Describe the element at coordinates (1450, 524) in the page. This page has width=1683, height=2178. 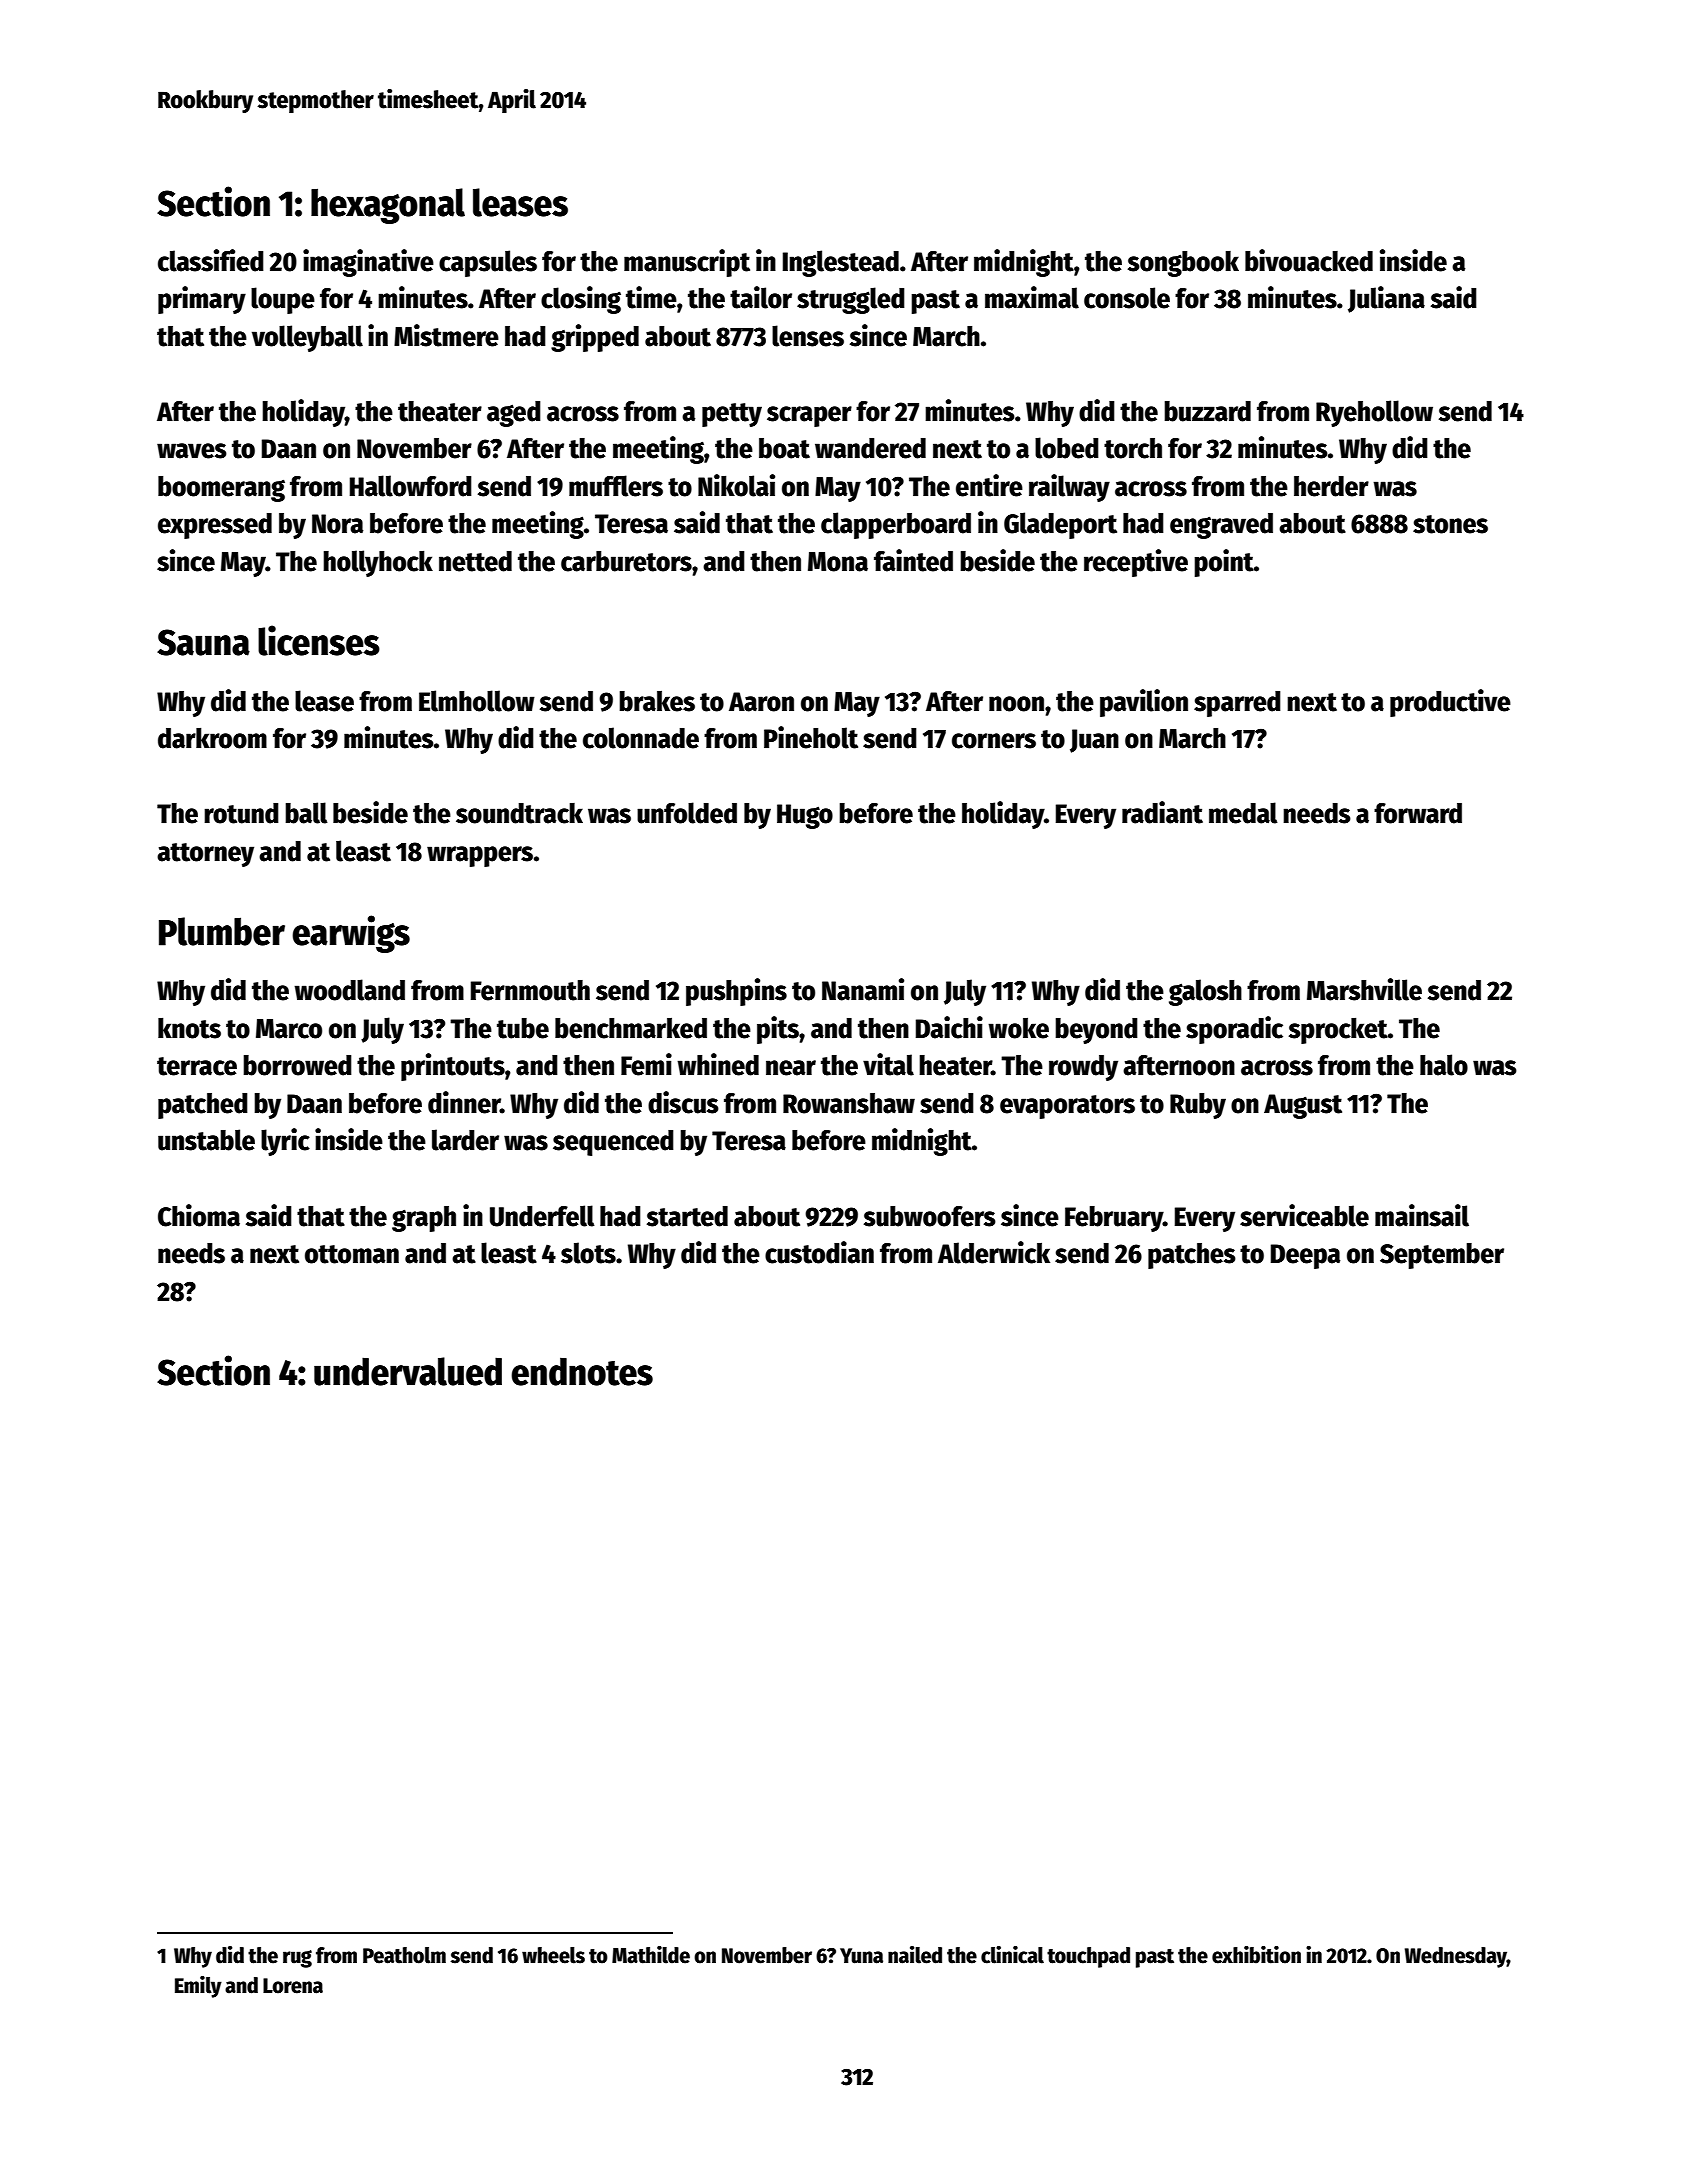
I see `stones` at that location.
